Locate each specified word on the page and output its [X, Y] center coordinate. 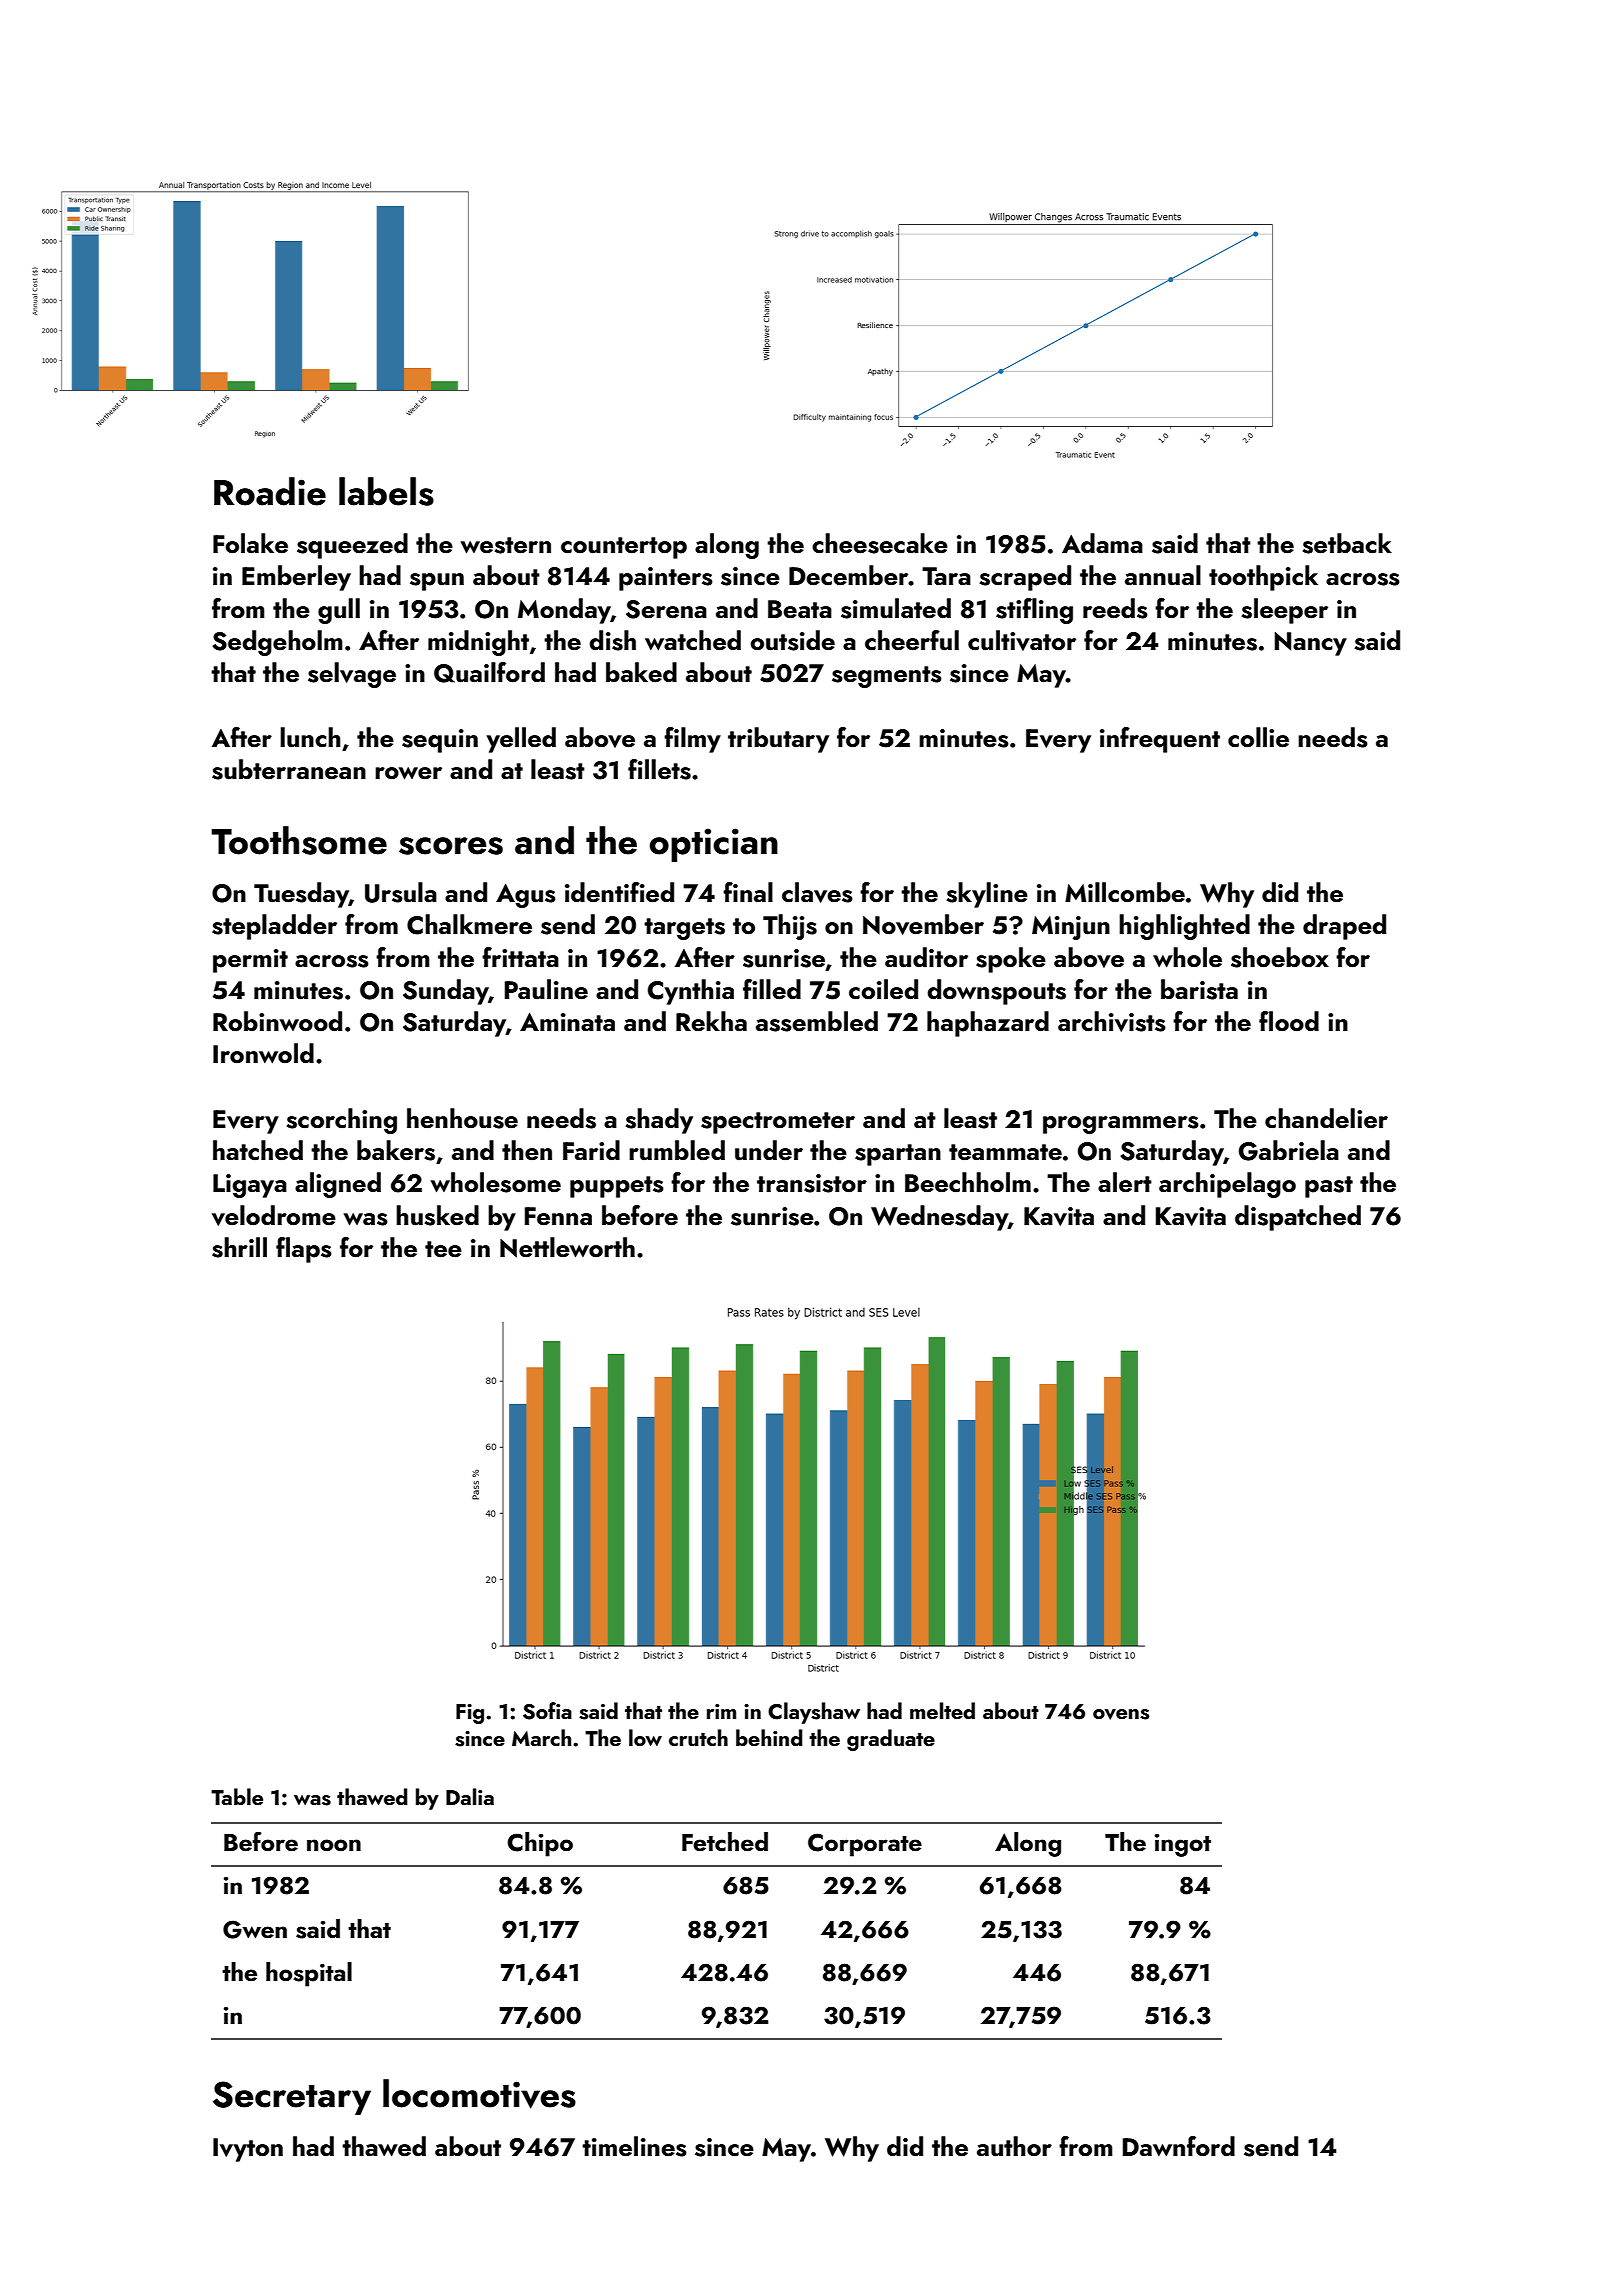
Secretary [292, 2098]
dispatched [1298, 1218]
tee [443, 1249]
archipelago [1227, 1185]
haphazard [988, 1024]
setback [1347, 543]
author [1014, 2146]
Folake [250, 543]
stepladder [274, 927]
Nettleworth [567, 1247]
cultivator [1022, 640]
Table [237, 1796]
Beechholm [968, 1182]
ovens [1121, 1714]
